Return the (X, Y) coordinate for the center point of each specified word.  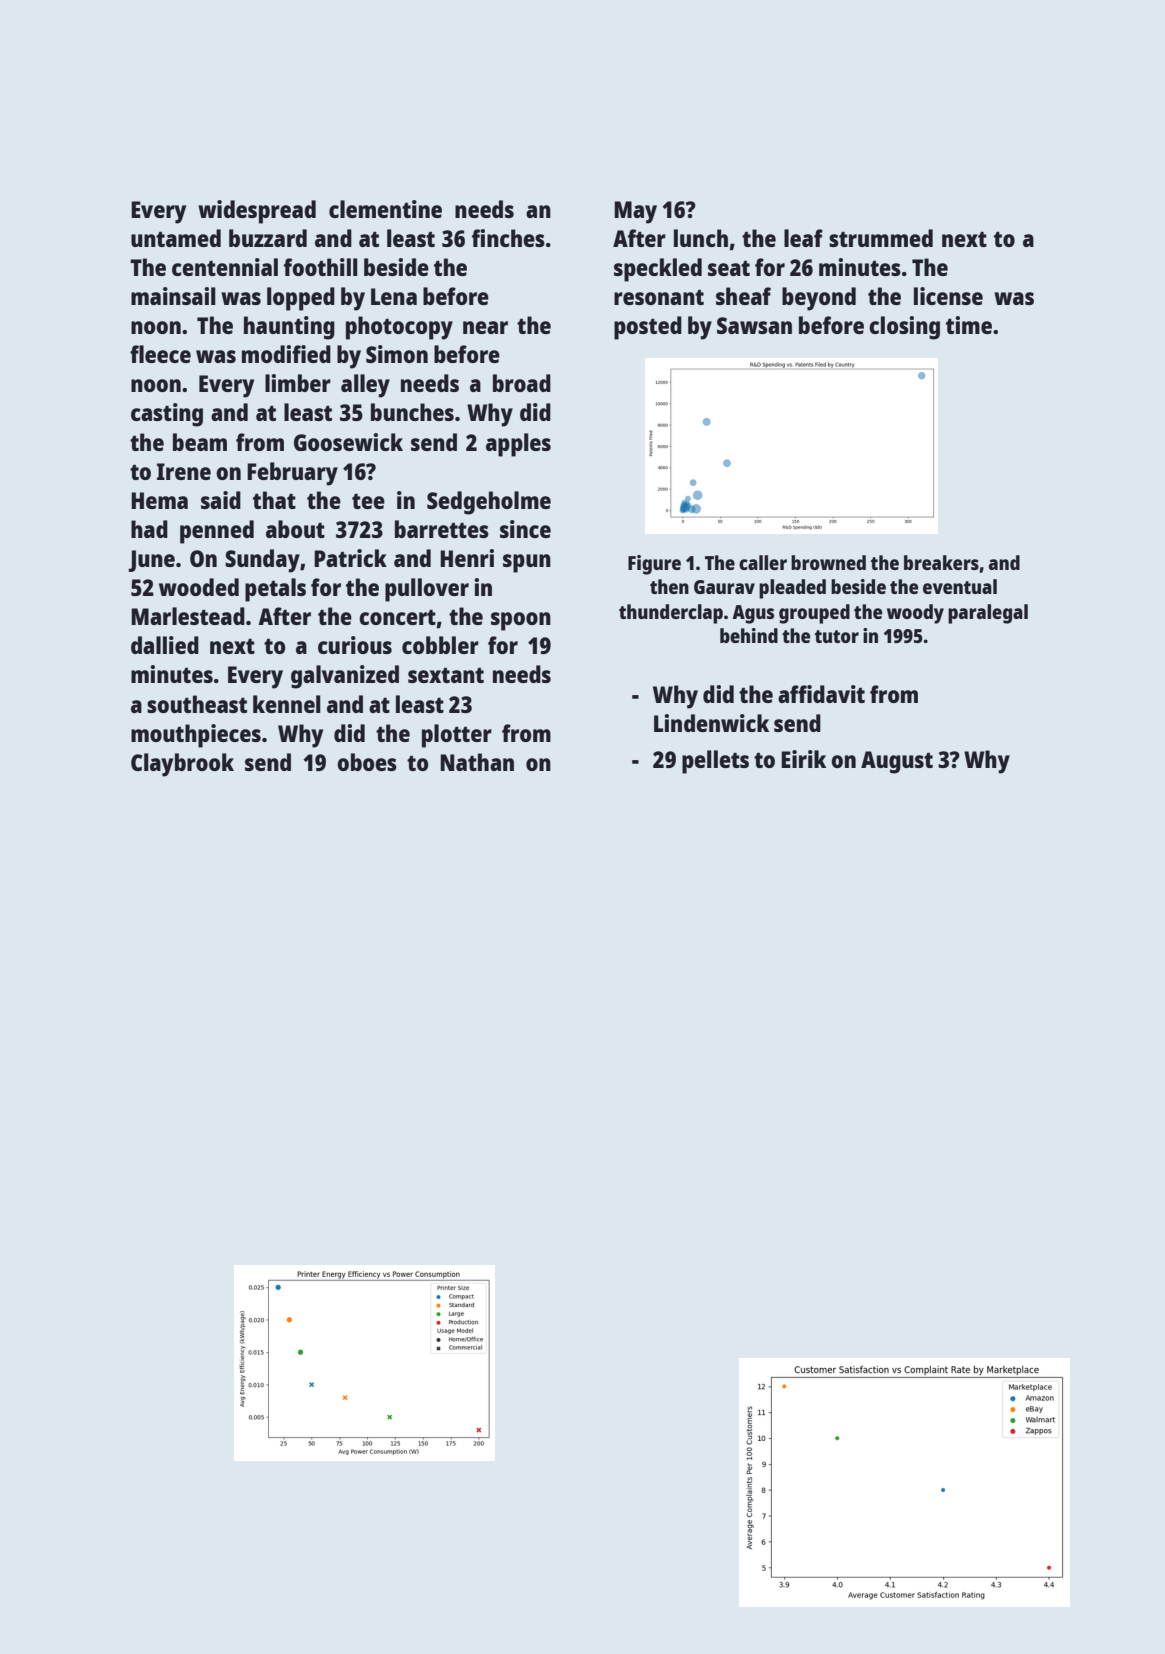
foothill (321, 267)
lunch (701, 238)
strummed (881, 238)
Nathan (477, 762)
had (149, 529)
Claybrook (182, 765)
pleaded (792, 589)
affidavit (821, 694)
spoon (521, 621)
